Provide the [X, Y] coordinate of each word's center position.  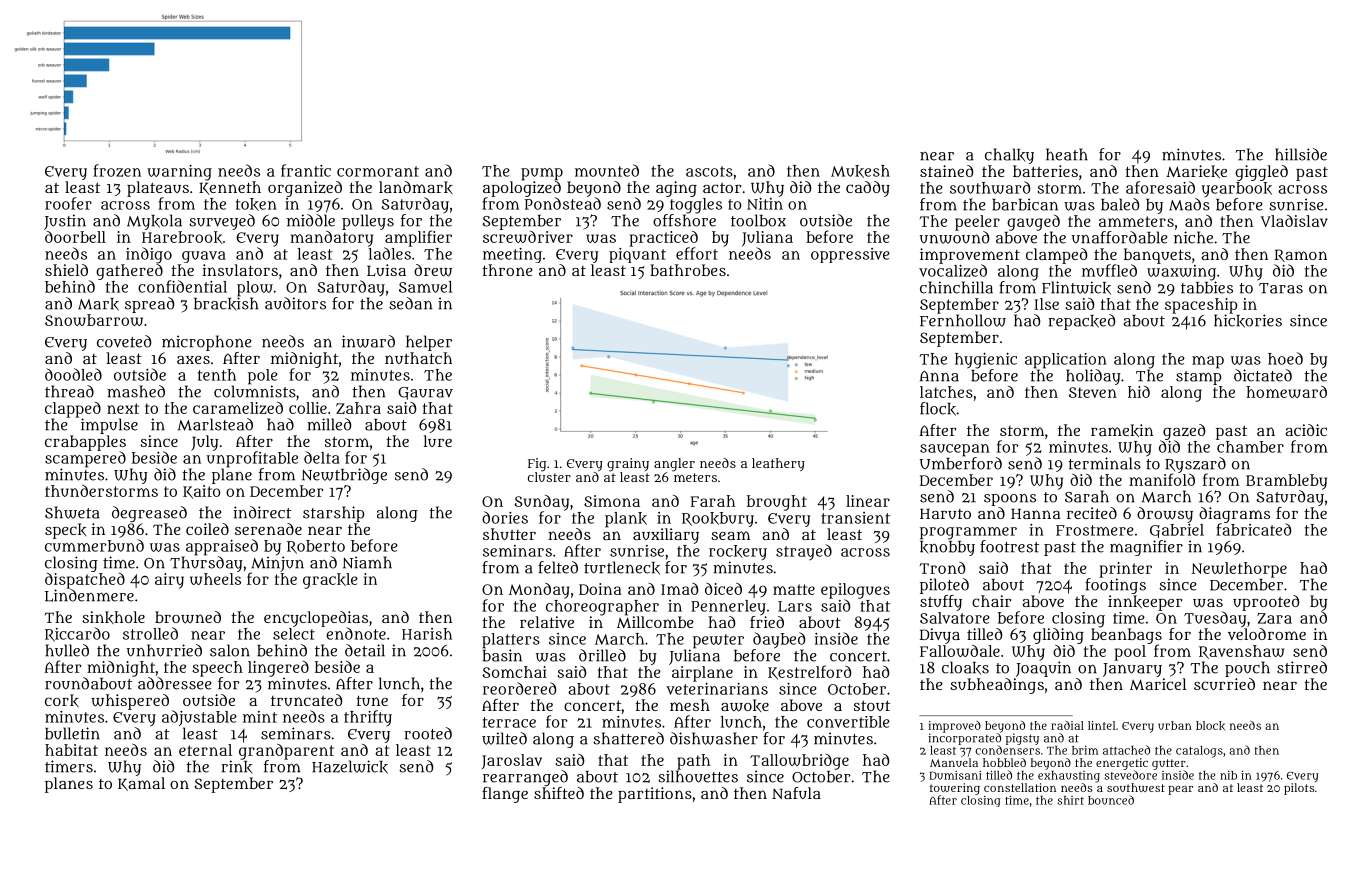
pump [542, 174]
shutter [509, 534]
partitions [655, 795]
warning [179, 173]
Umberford [961, 463]
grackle [330, 581]
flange [505, 795]
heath [1067, 154]
